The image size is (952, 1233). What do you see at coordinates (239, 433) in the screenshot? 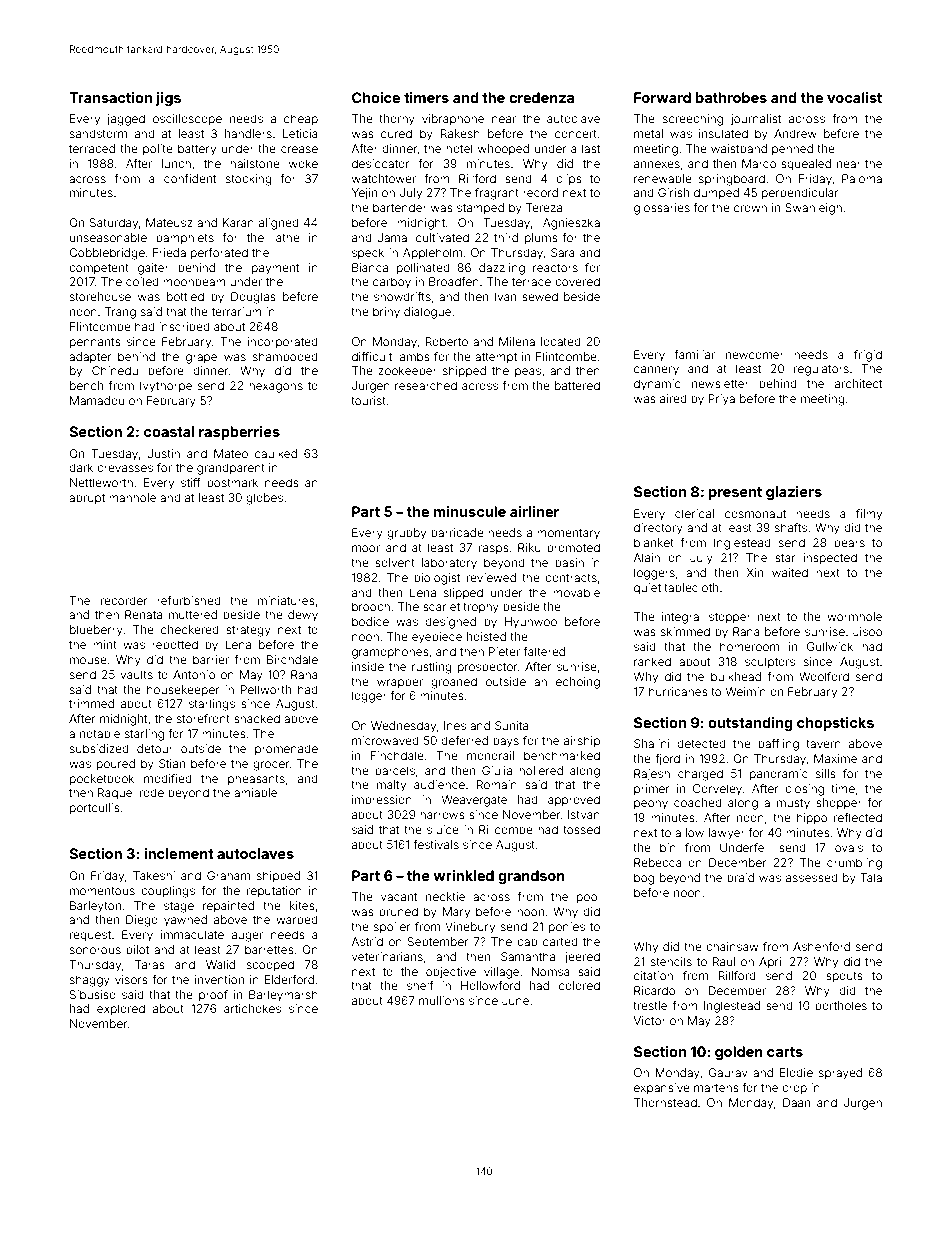
I see `raspberries` at bounding box center [239, 433].
